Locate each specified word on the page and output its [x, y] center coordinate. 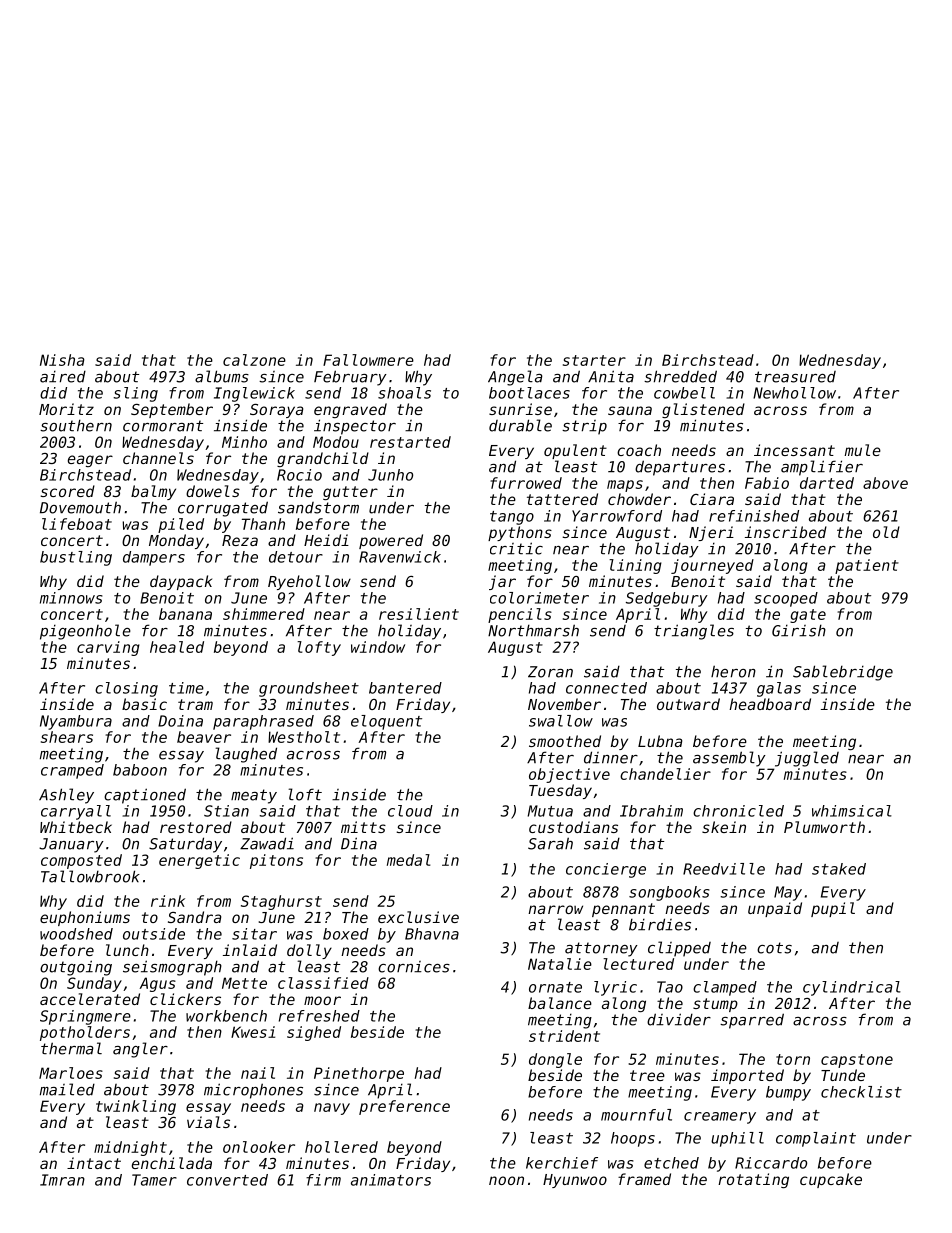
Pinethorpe [359, 1074]
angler [140, 1050]
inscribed [786, 532]
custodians [573, 827]
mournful [636, 1115]
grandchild [323, 459]
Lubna [660, 741]
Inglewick [254, 394]
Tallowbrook [90, 876]
